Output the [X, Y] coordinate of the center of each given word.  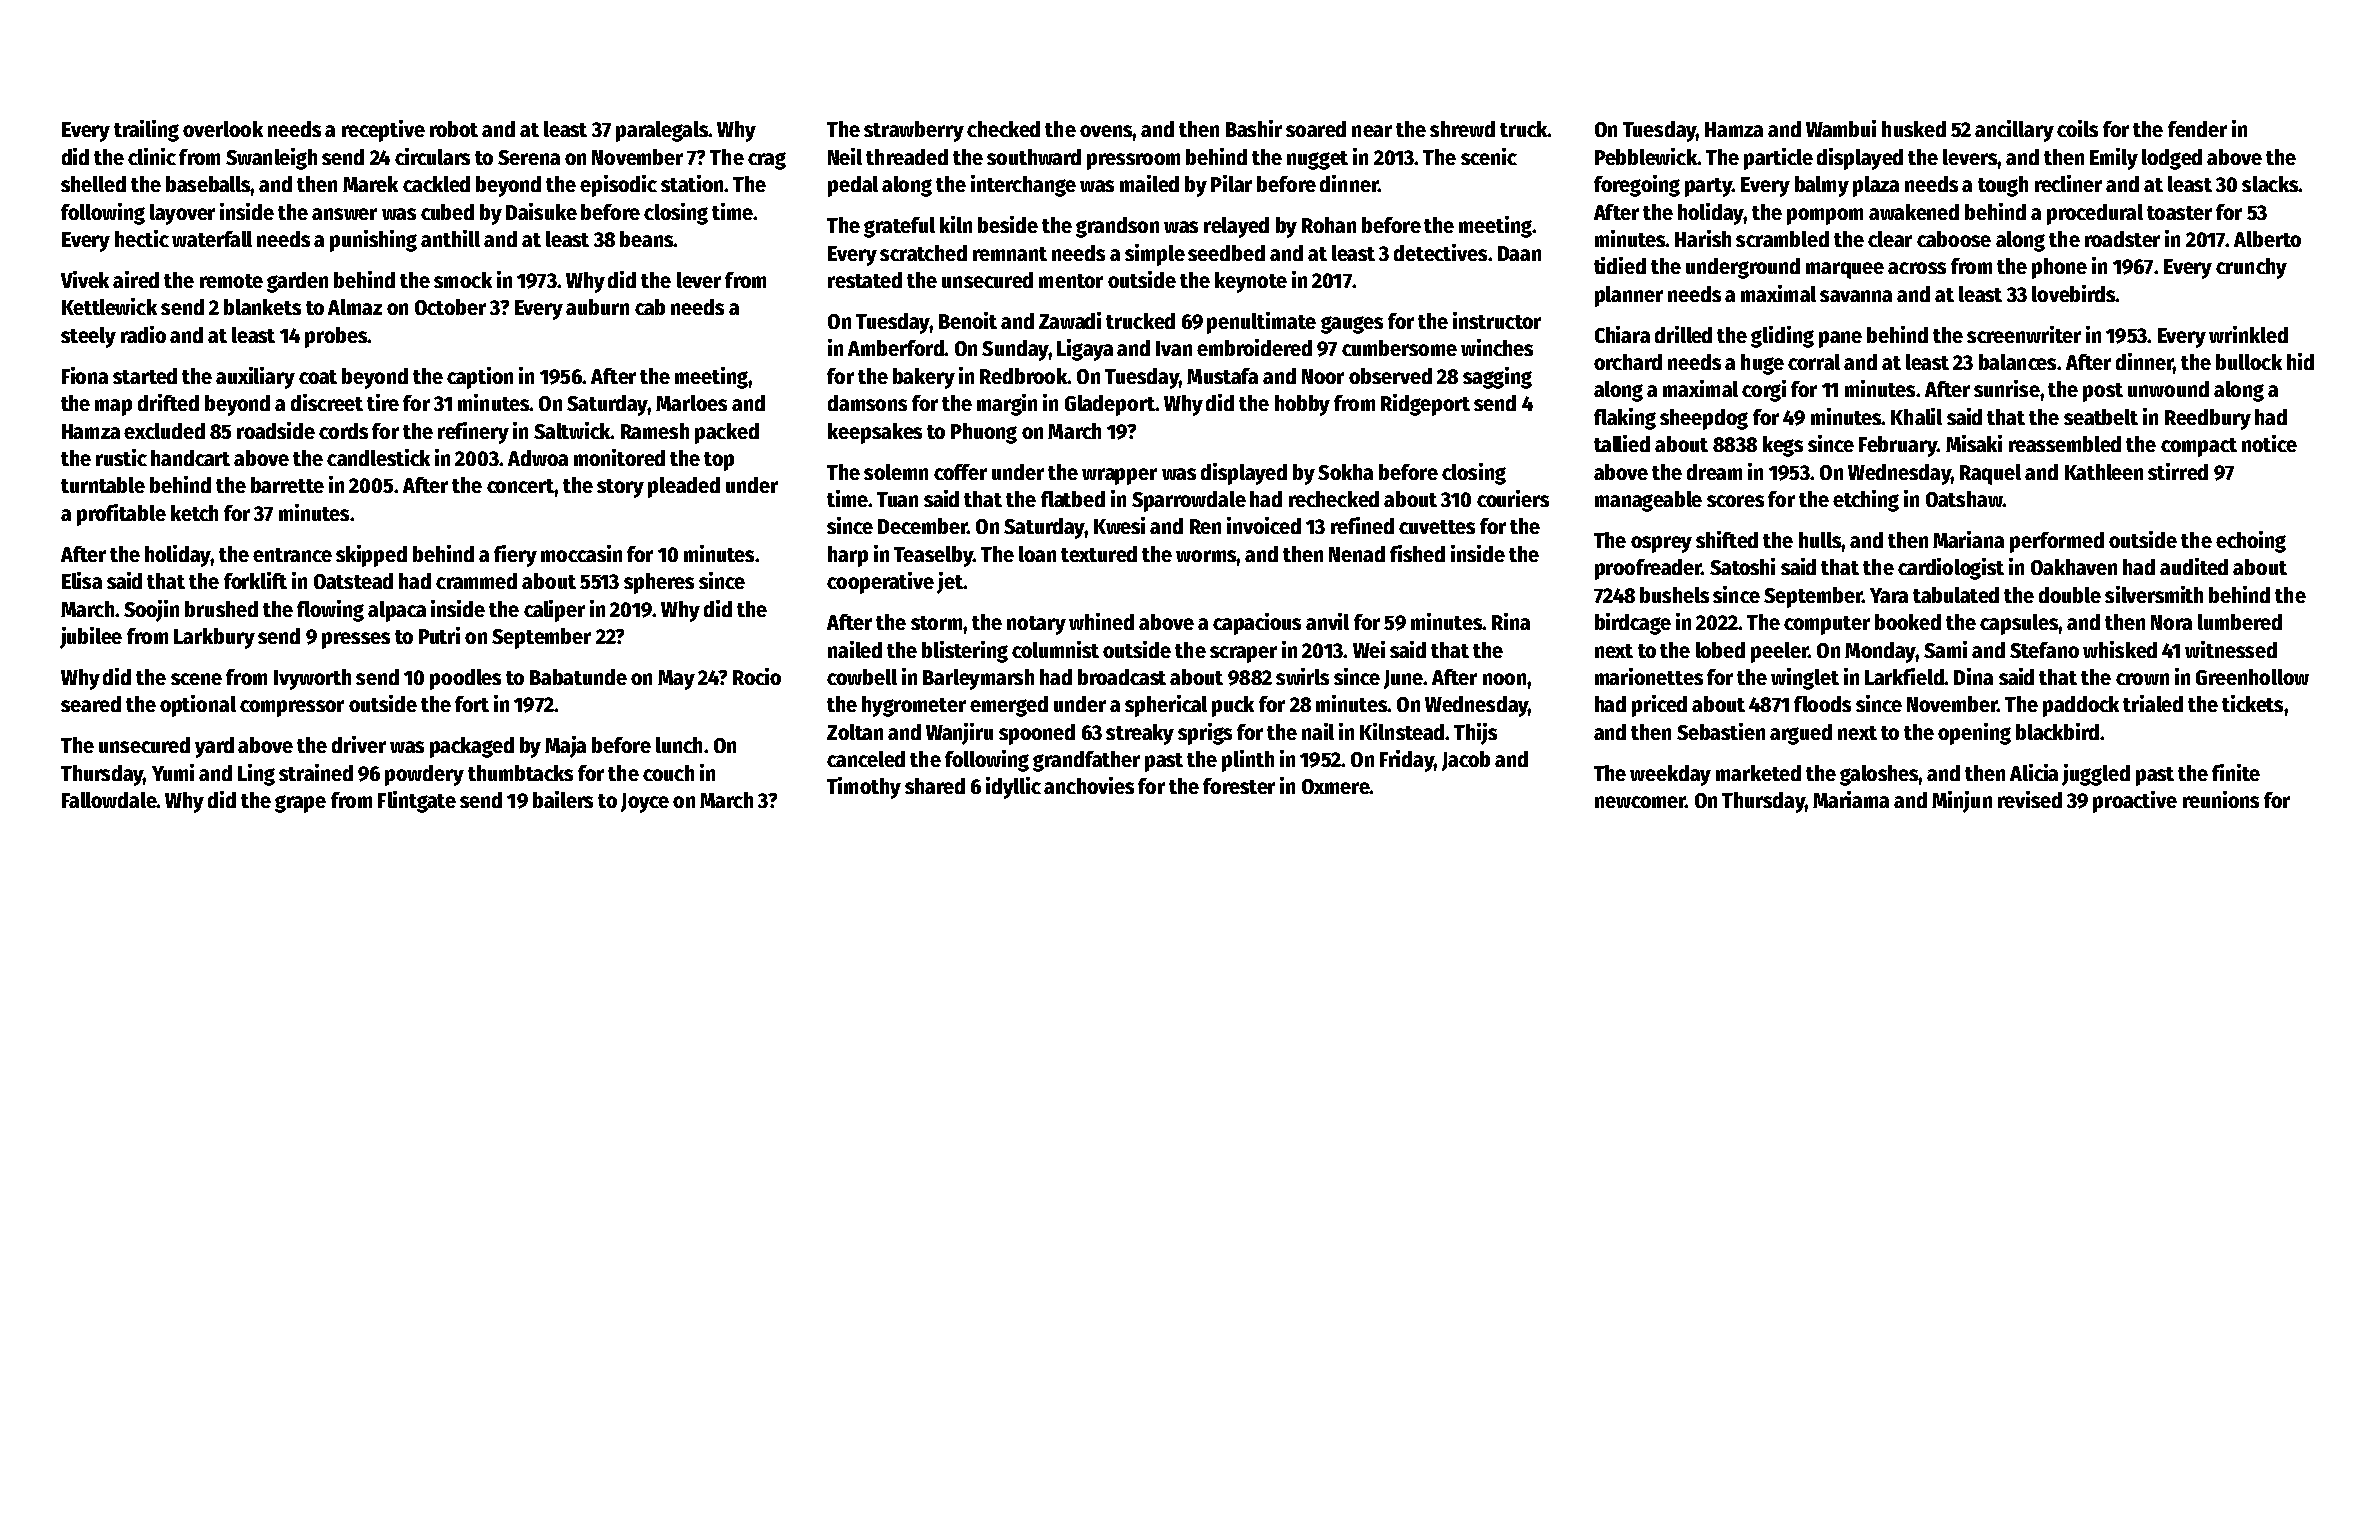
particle [1778, 159]
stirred [2178, 471]
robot [454, 129]
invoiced [1264, 525]
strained [316, 772]
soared [1316, 129]
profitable [121, 515]
